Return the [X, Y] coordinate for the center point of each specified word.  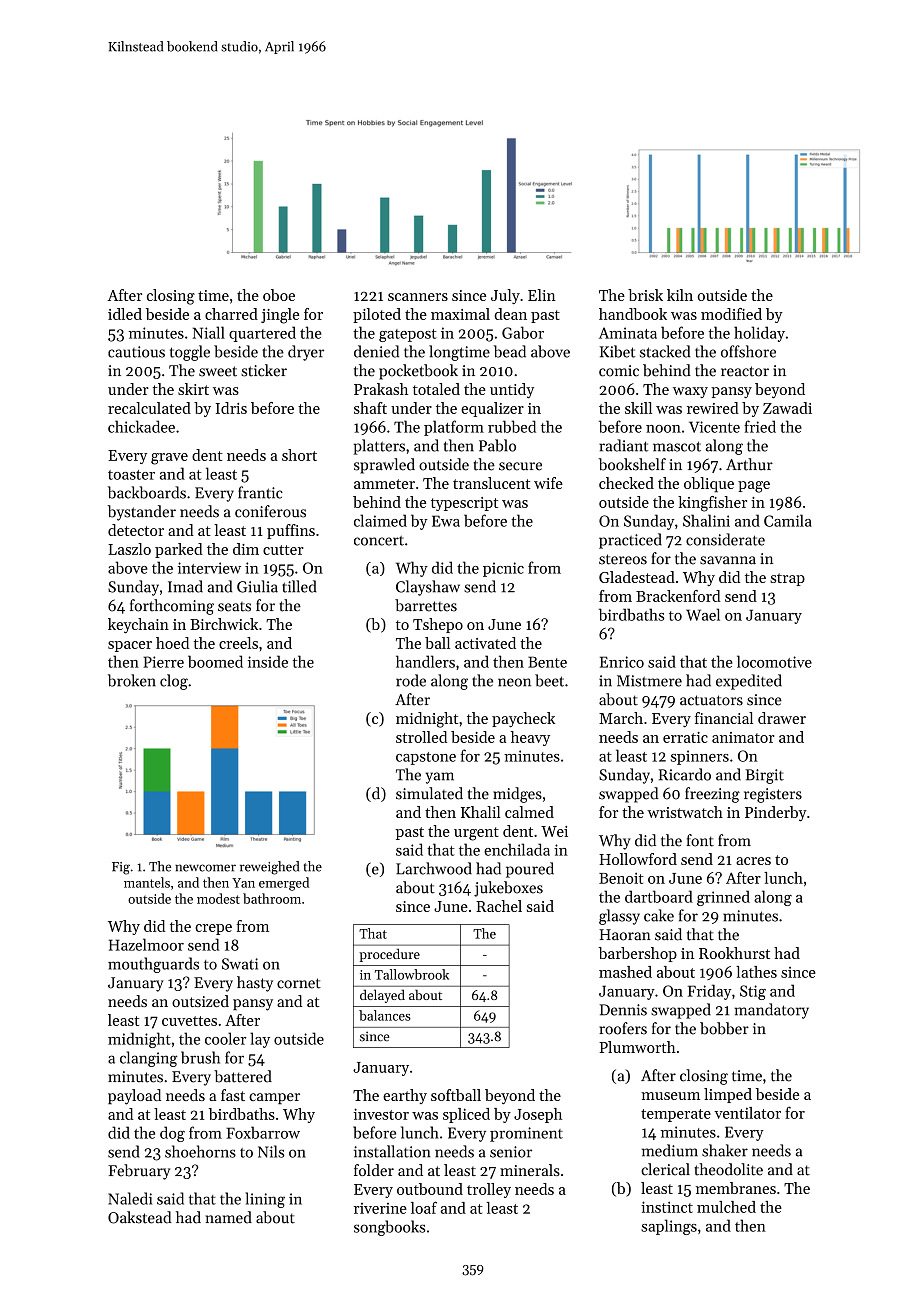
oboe [279, 295]
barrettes [426, 605]
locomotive [774, 661]
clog [174, 682]
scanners [418, 297]
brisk [645, 295]
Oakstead [139, 1217]
